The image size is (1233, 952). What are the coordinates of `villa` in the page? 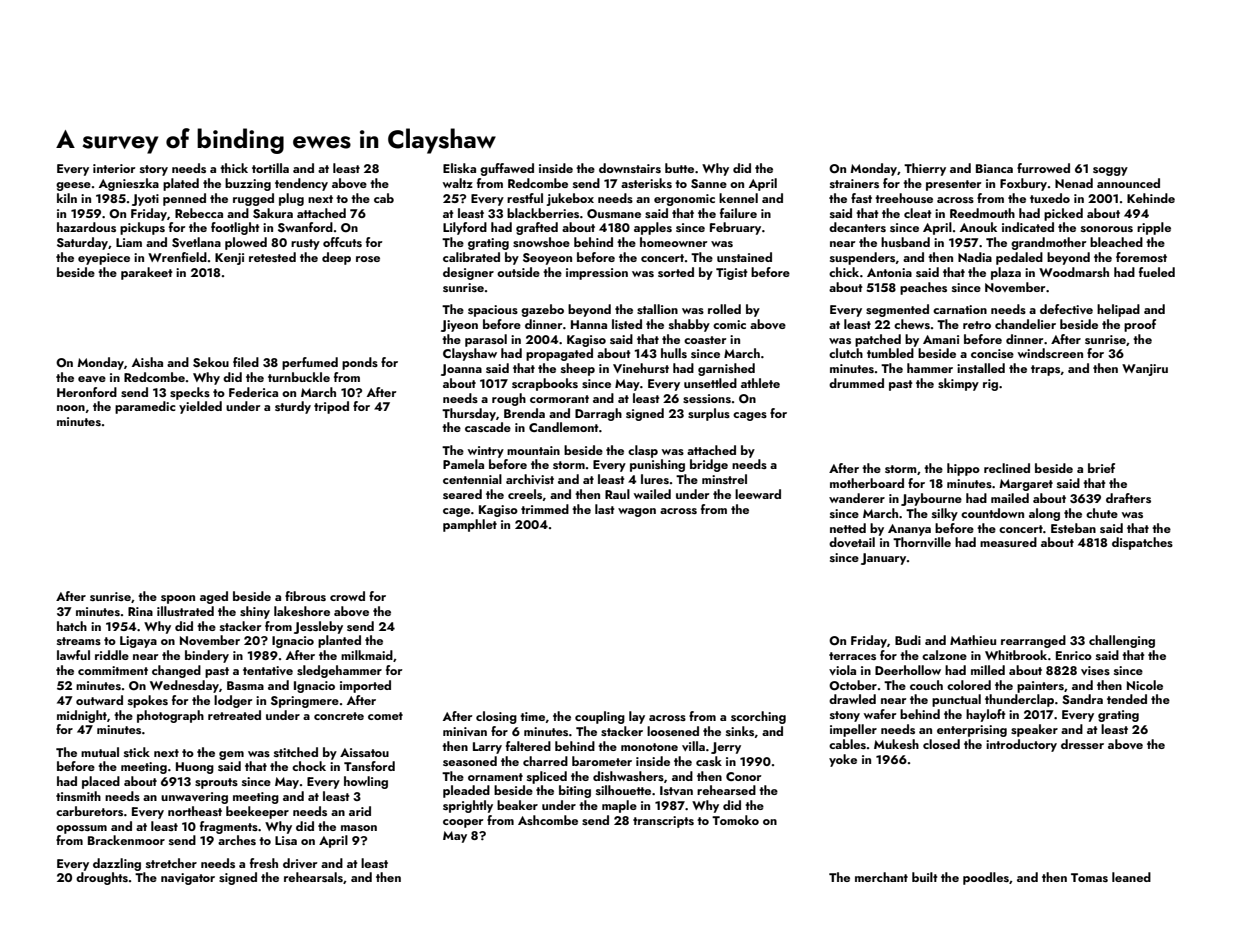 It's located at (693, 746).
